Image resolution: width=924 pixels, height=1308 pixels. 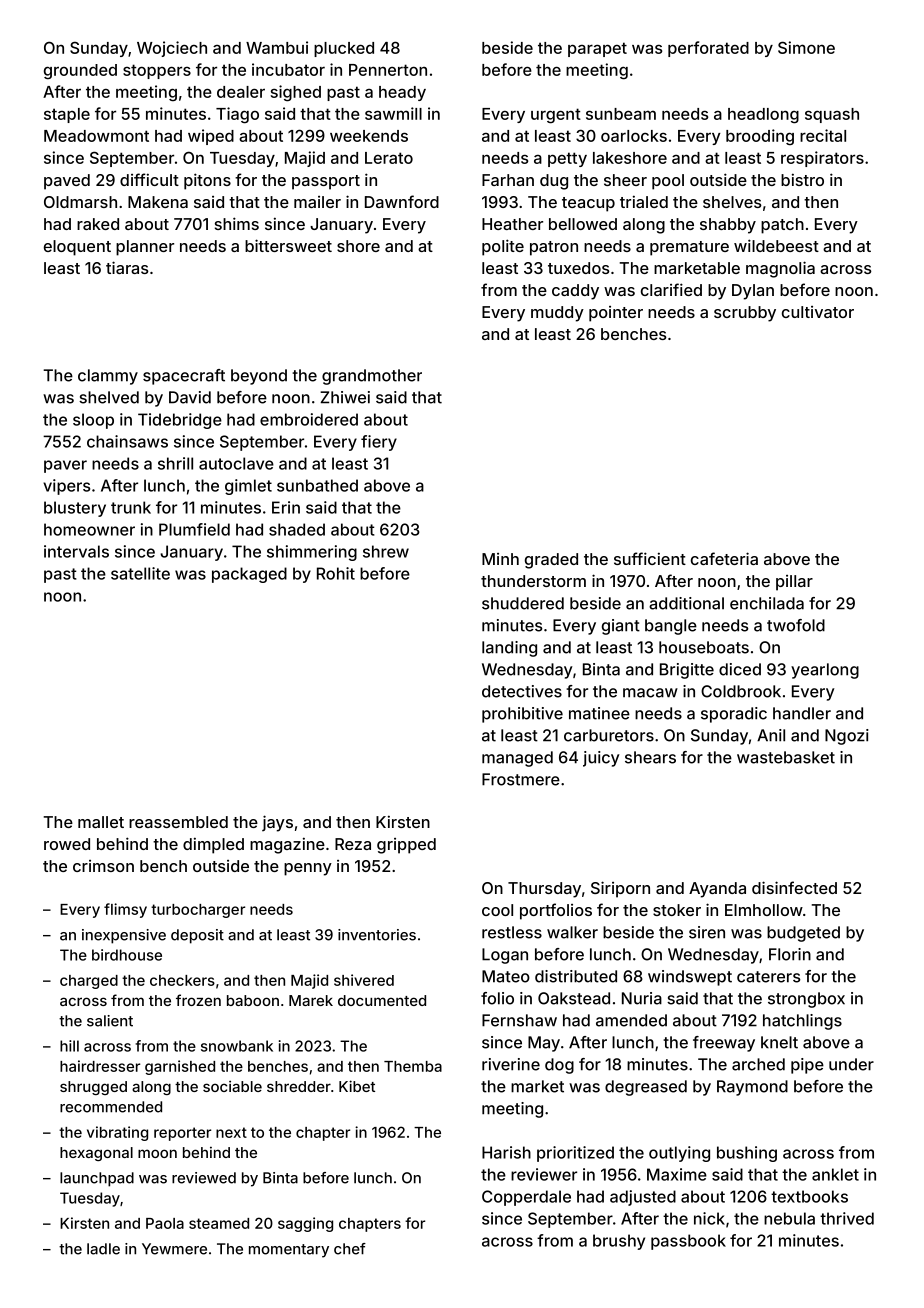 What do you see at coordinates (806, 47) in the screenshot?
I see `Simone` at bounding box center [806, 47].
